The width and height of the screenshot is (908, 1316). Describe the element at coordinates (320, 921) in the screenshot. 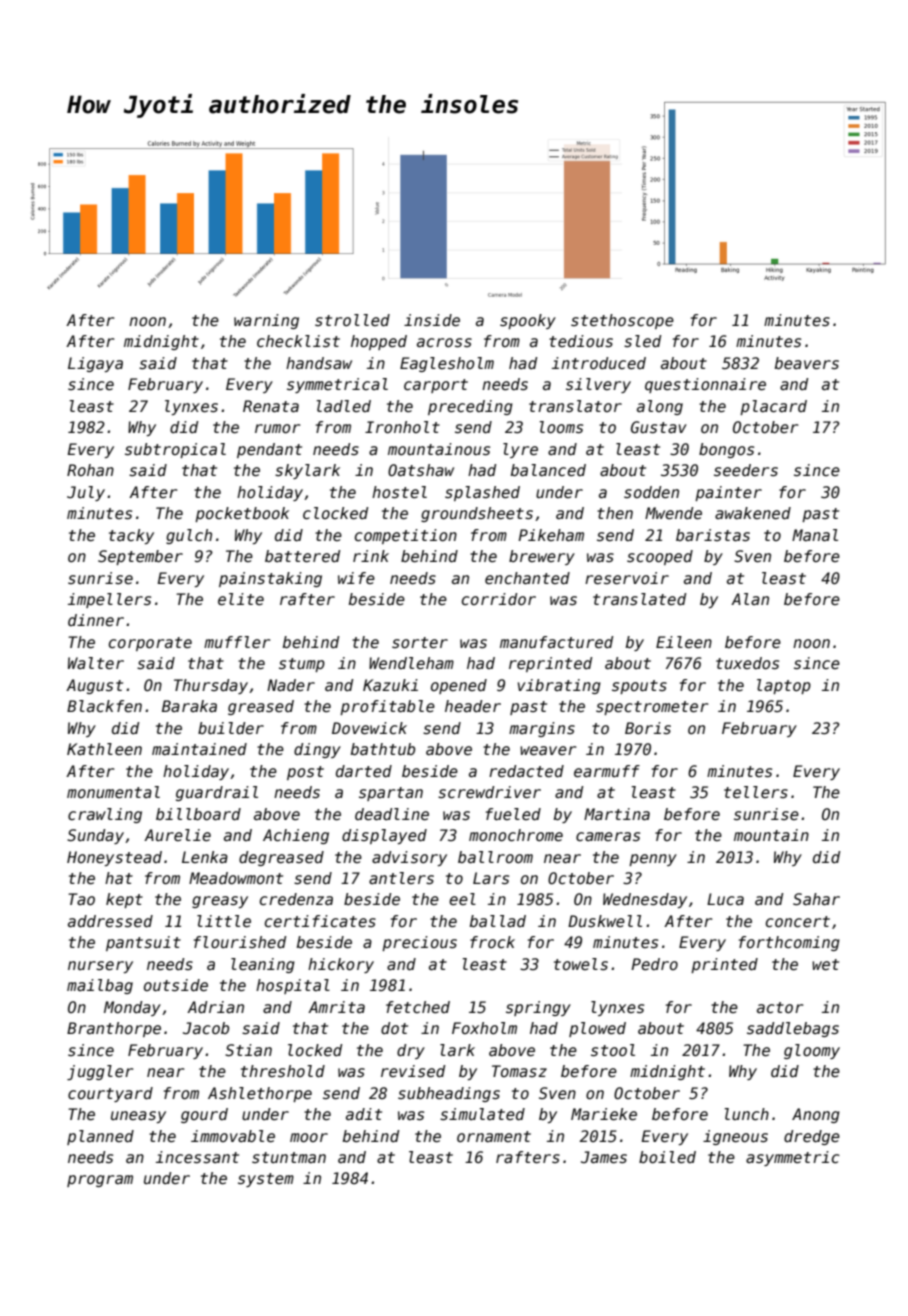

I see `certificates` at that location.
